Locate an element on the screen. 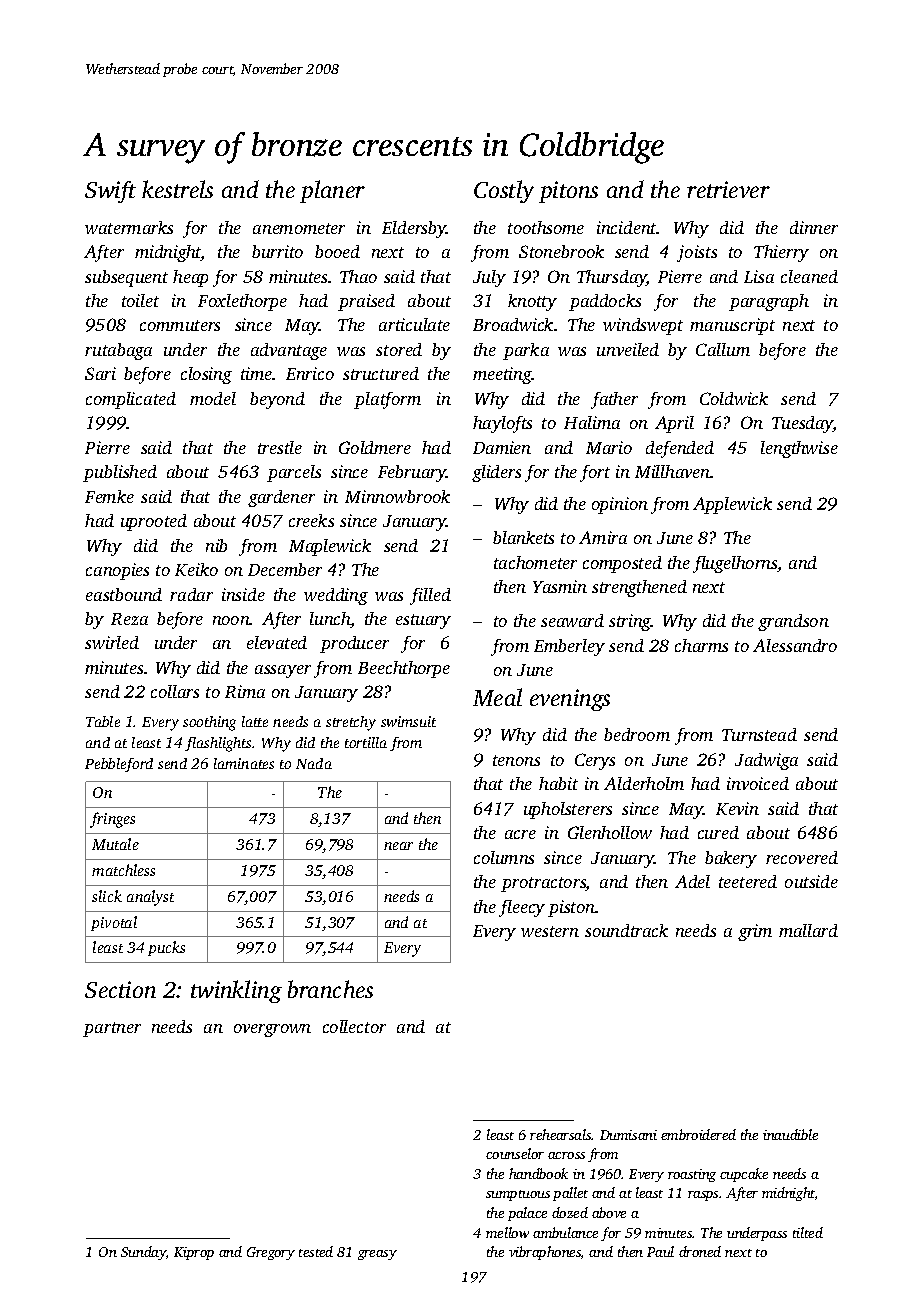 This screenshot has height=1308, width=924. analyst is located at coordinates (150, 898).
